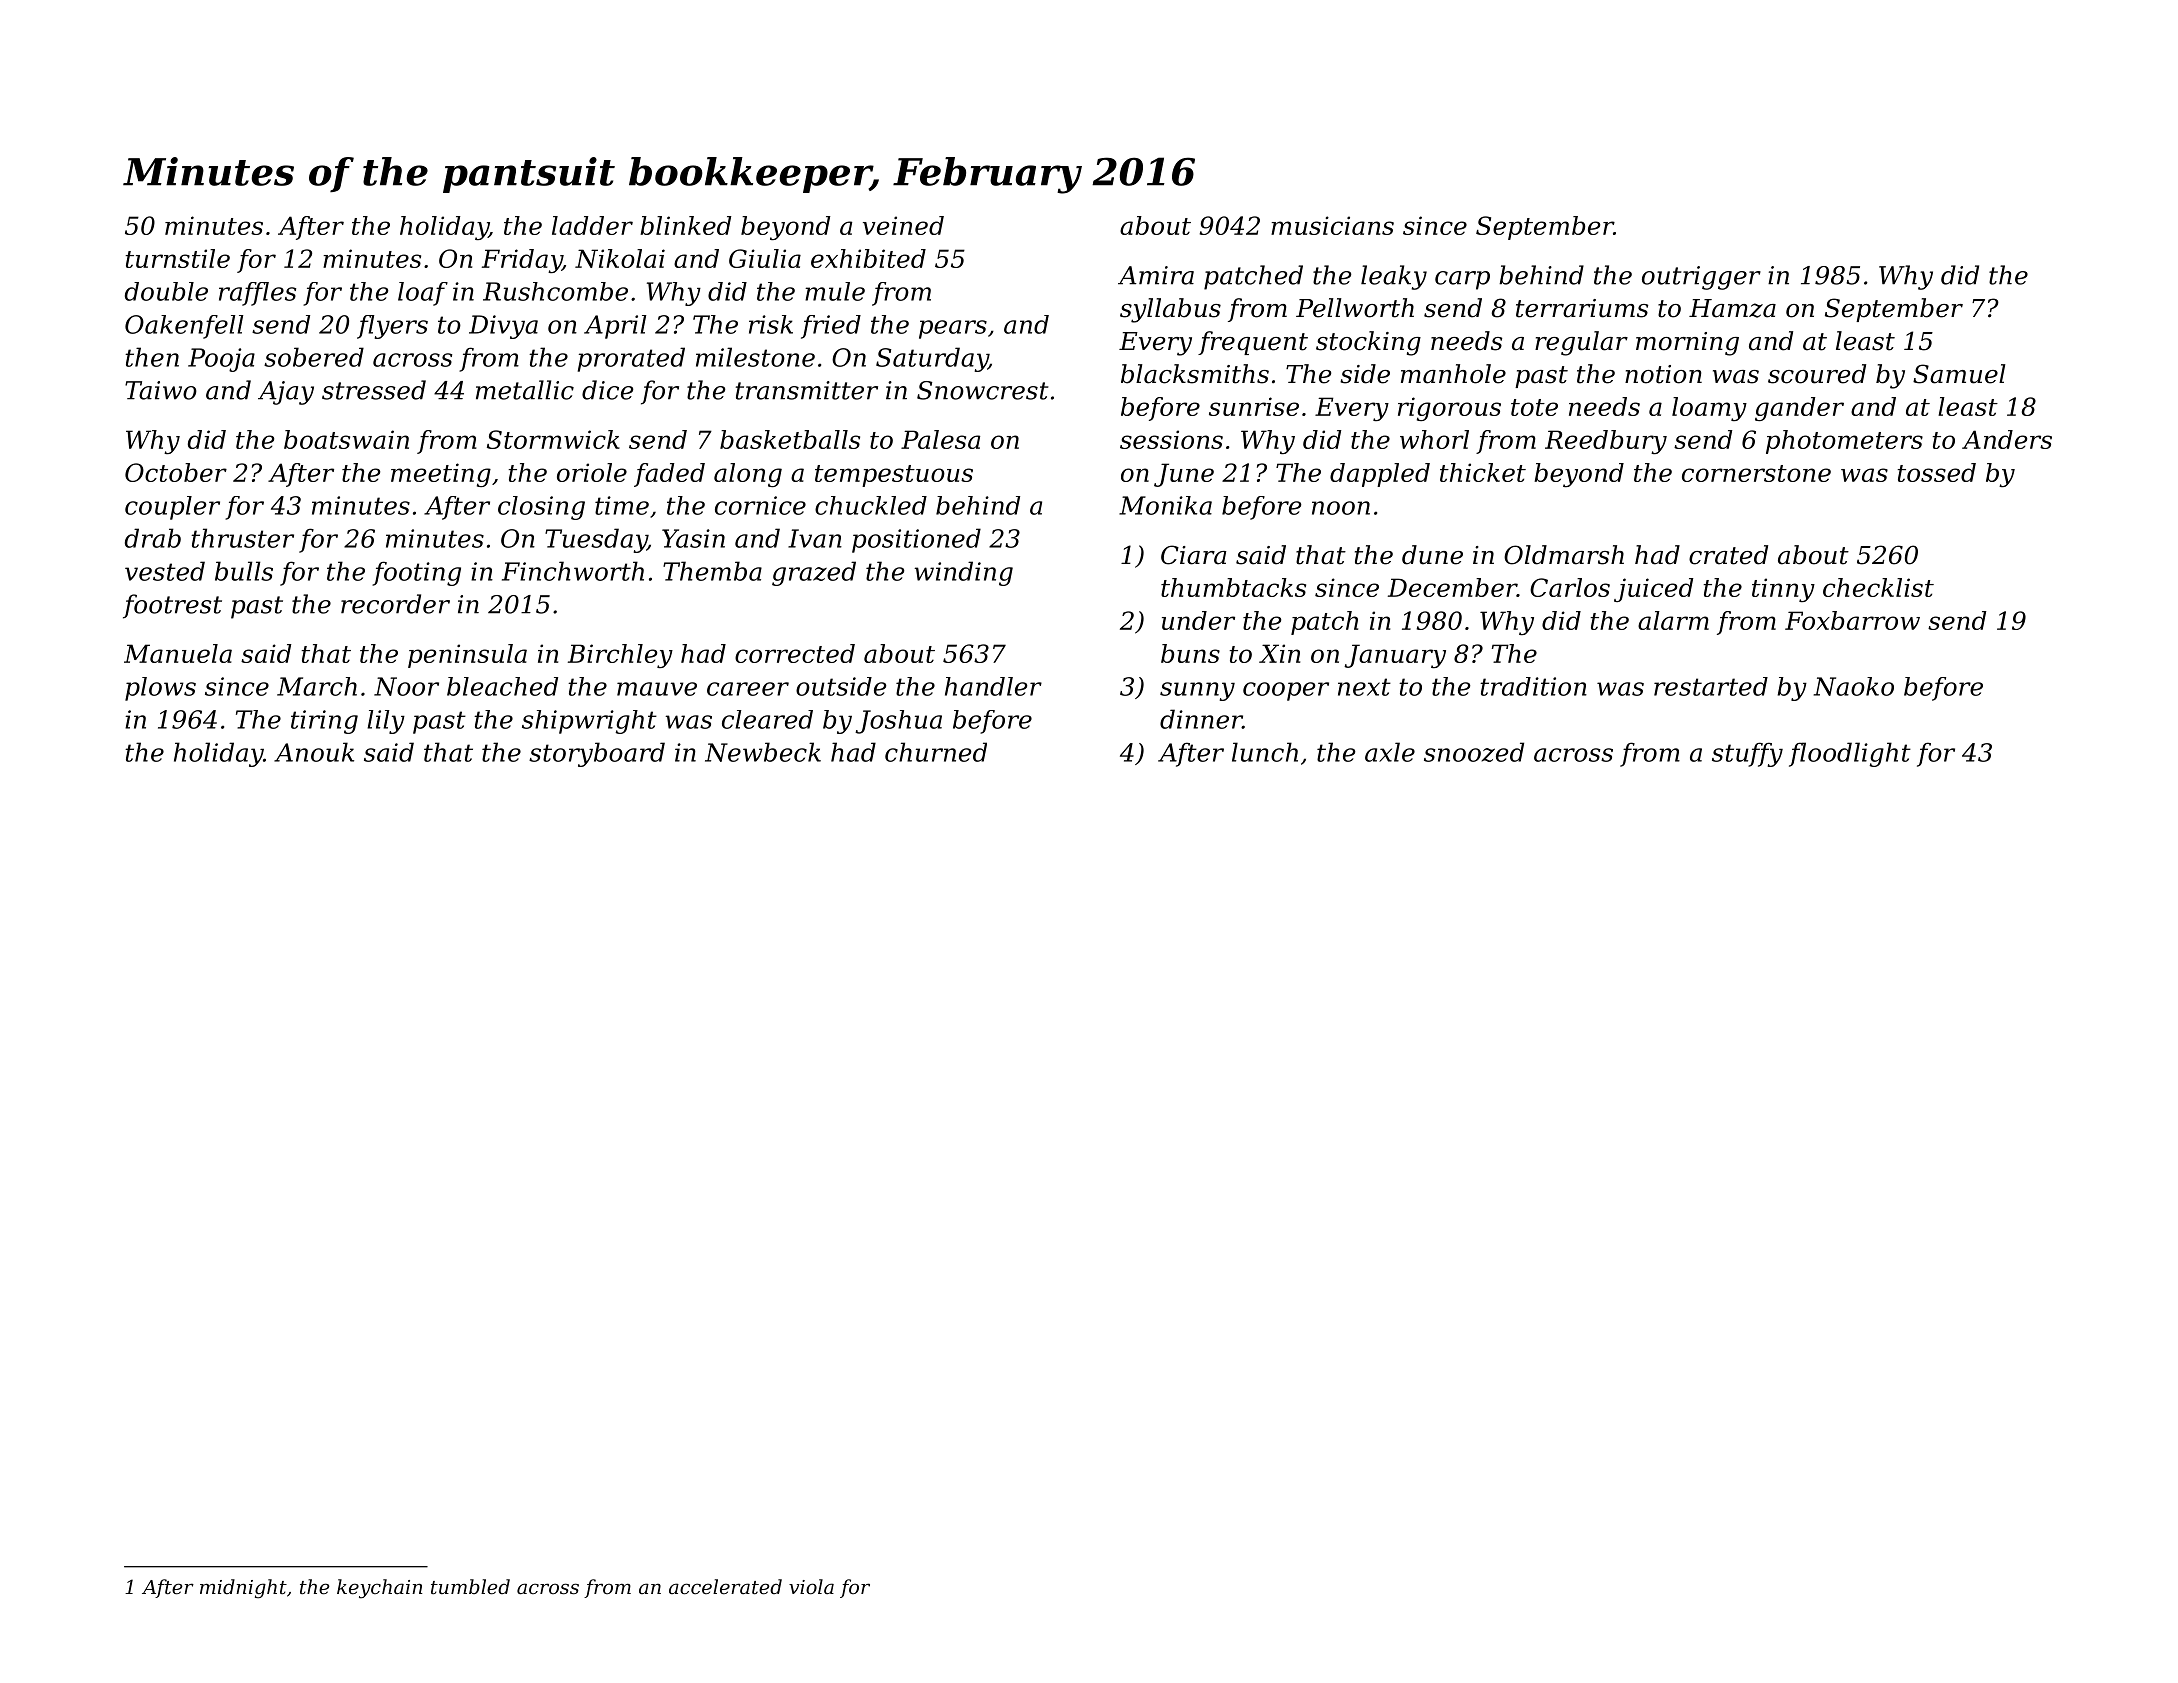  What do you see at coordinates (470, 1587) in the screenshot?
I see `tumbled` at bounding box center [470, 1587].
